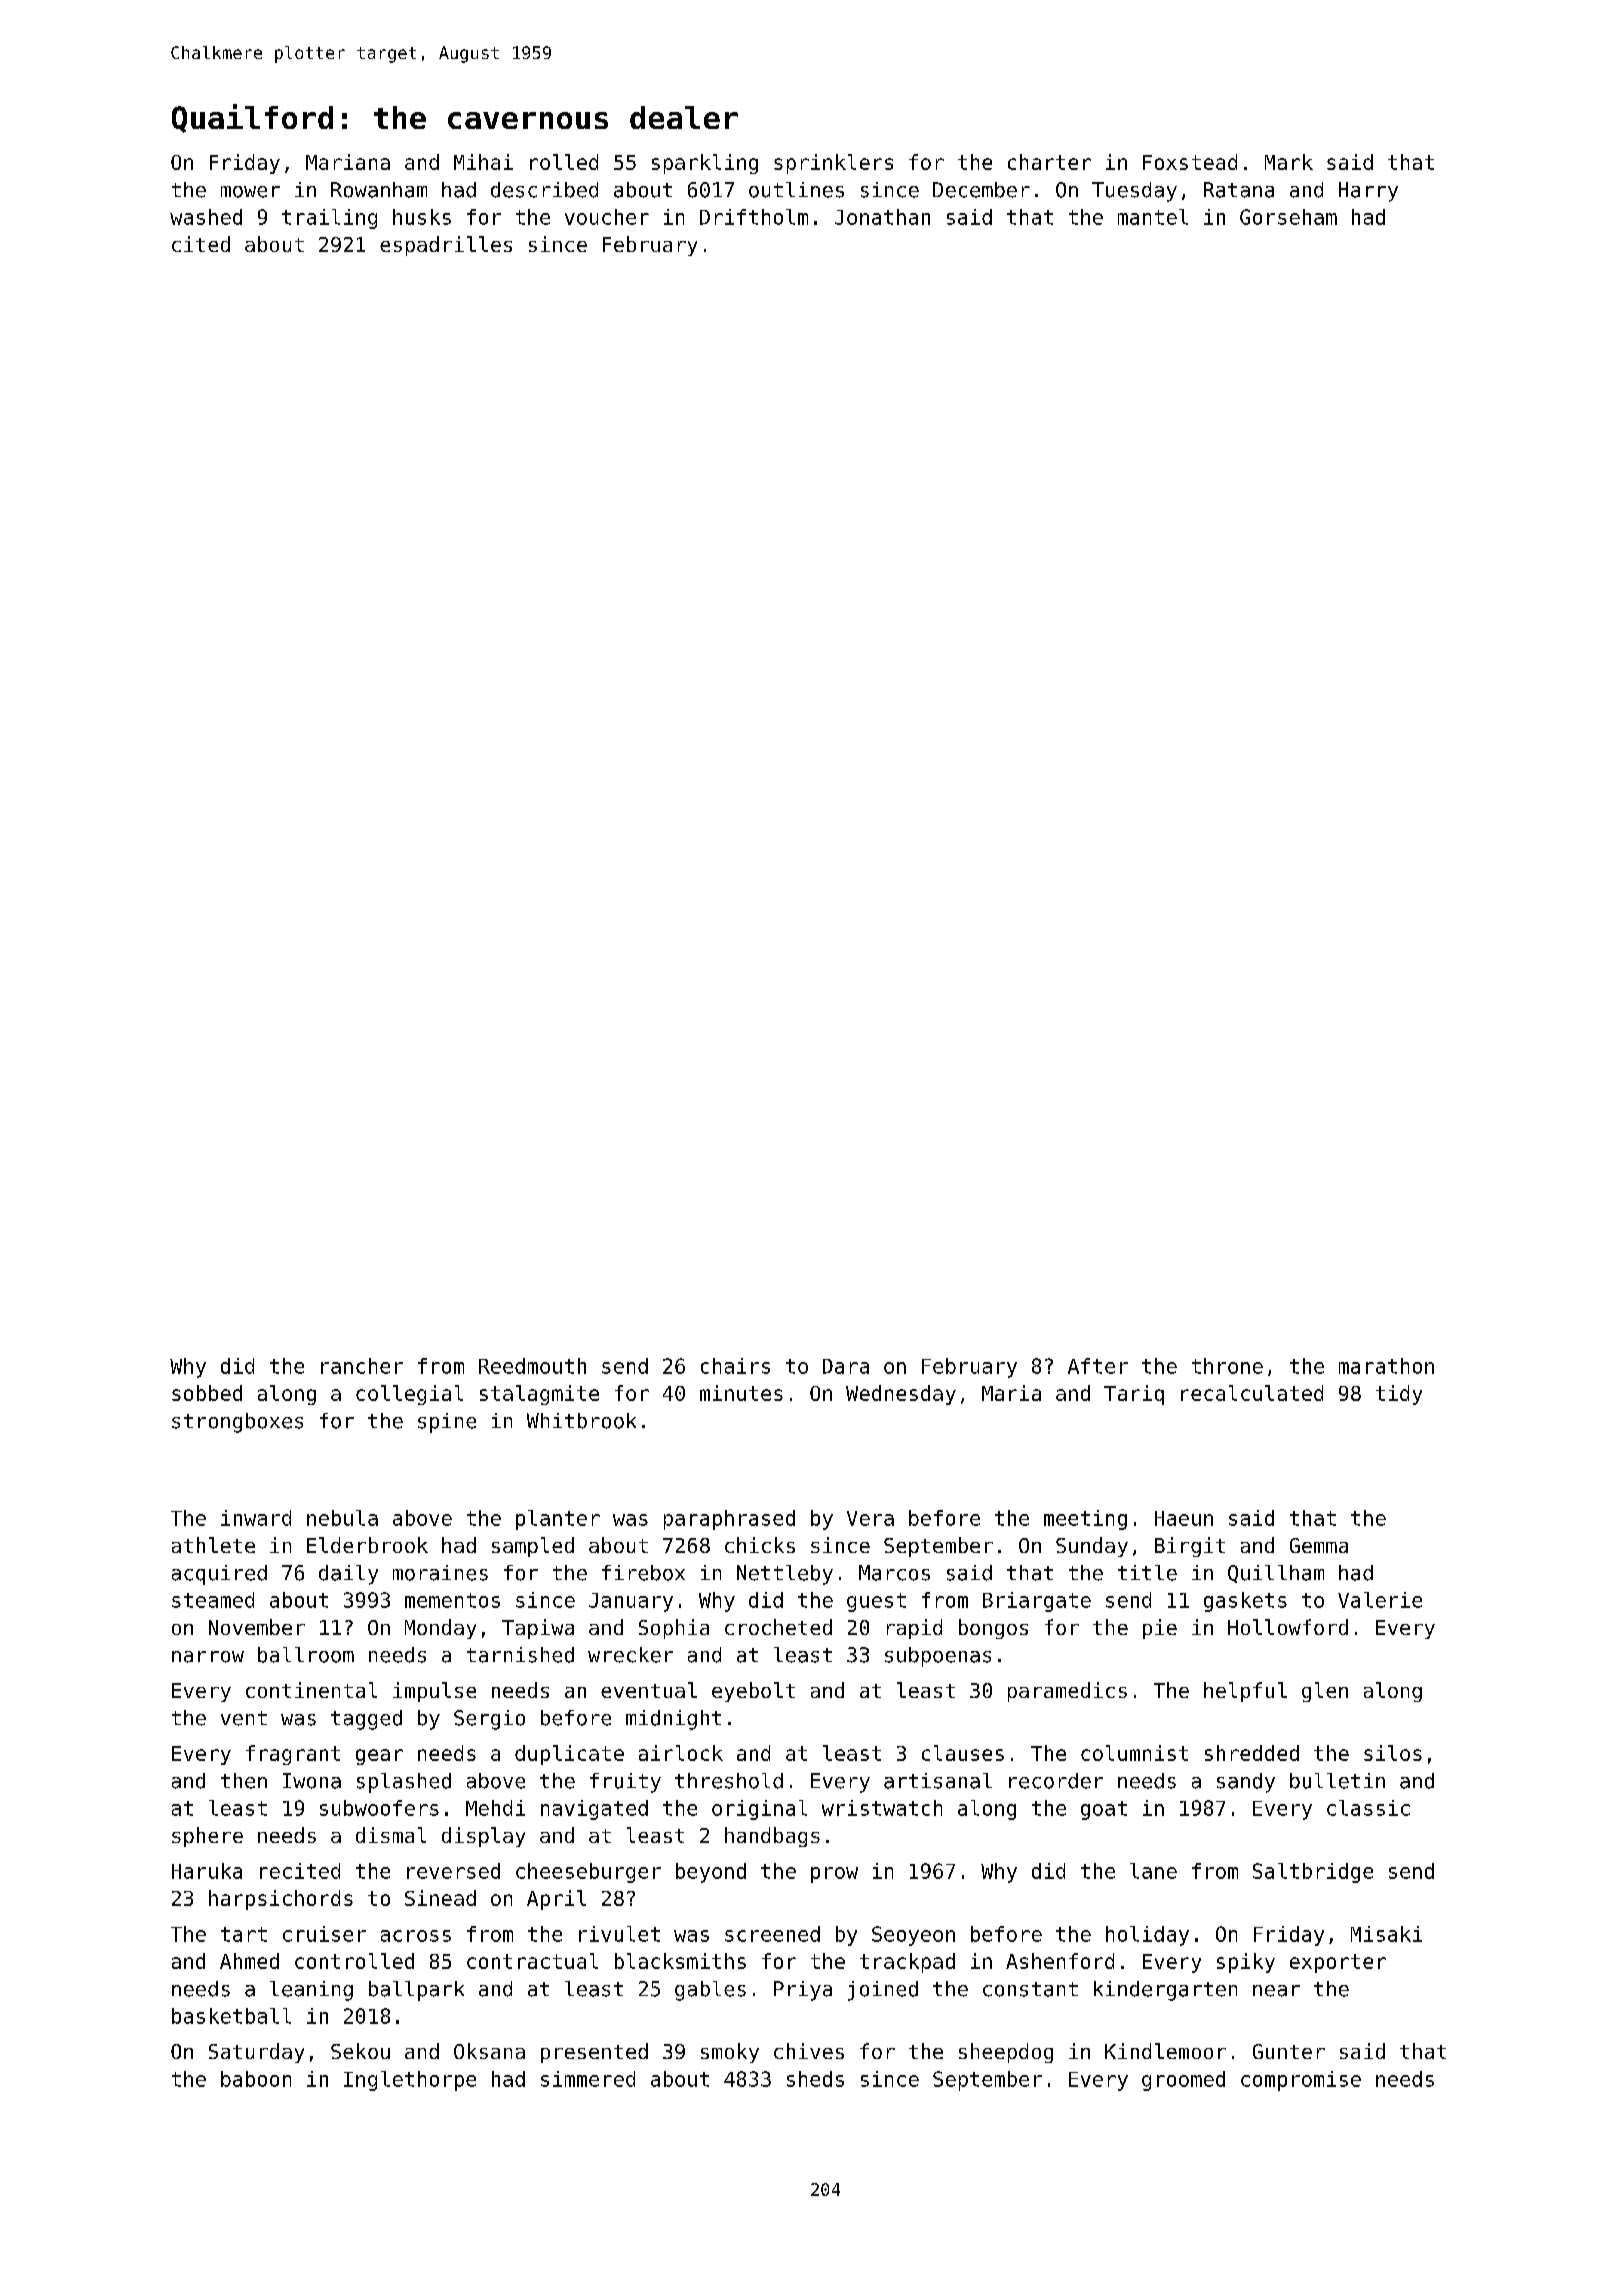  What do you see at coordinates (483, 162) in the screenshot?
I see `Mihai` at bounding box center [483, 162].
